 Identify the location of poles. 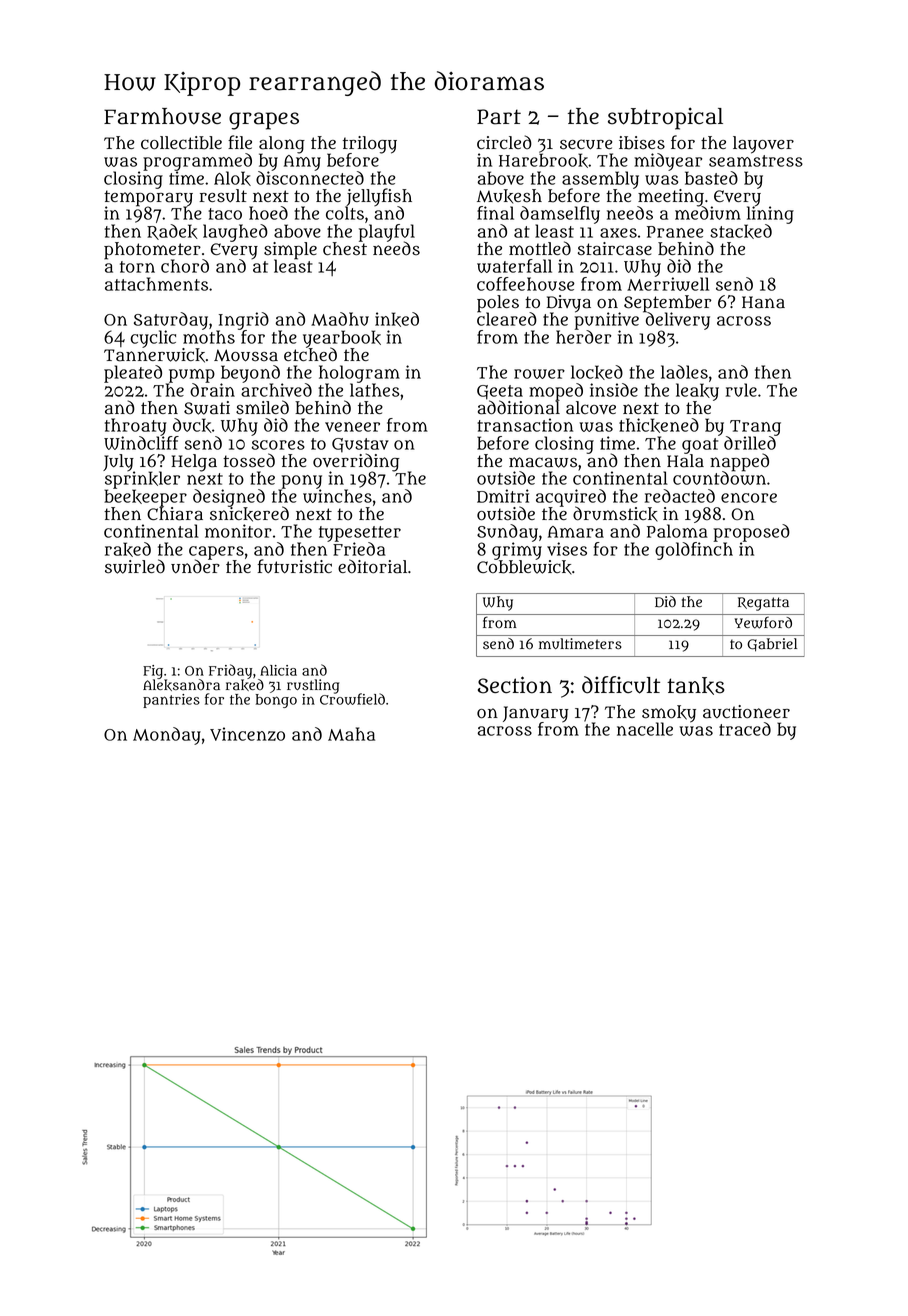
(498, 304).
